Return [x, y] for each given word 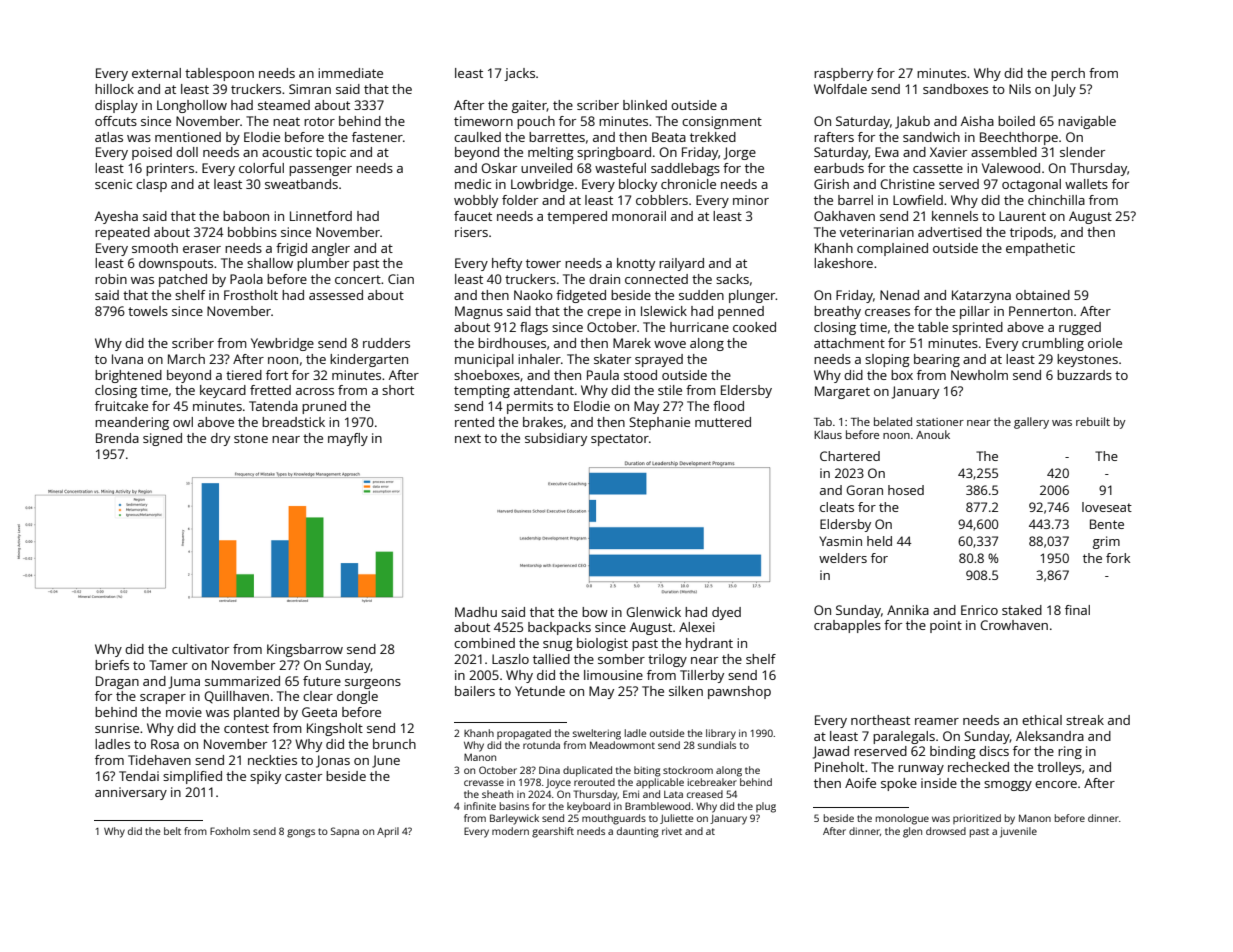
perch [1068, 74]
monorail [639, 216]
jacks [519, 74]
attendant [544, 390]
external [156, 73]
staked [1022, 610]
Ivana [127, 359]
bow [595, 612]
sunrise [117, 728]
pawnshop [739, 692]
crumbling [1053, 344]
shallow [270, 263]
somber [621, 659]
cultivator [200, 649]
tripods [1031, 233]
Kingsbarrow [305, 650]
